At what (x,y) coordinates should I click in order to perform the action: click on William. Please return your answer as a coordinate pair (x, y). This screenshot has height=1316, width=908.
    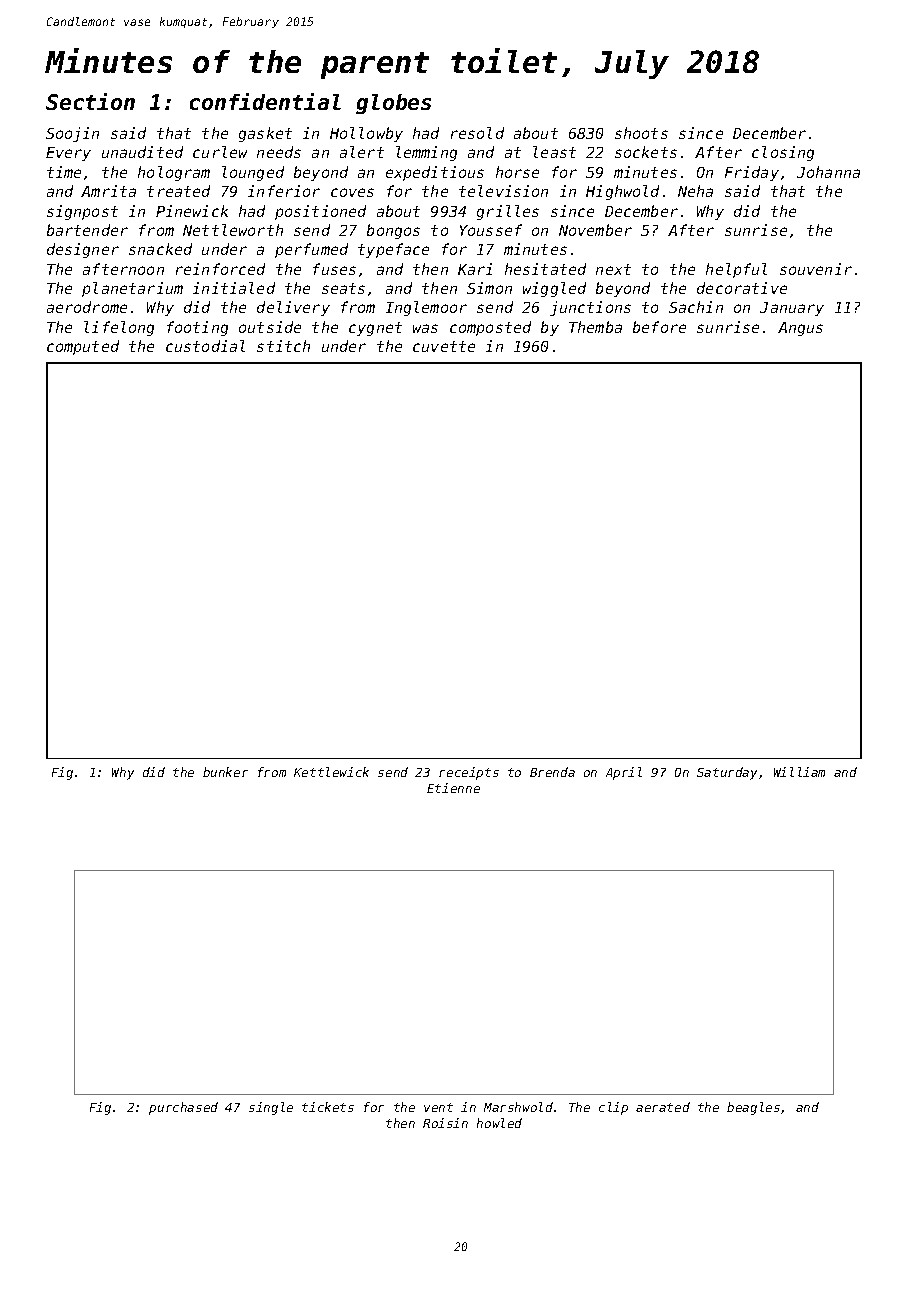
    Looking at the image, I should click on (799, 772).
